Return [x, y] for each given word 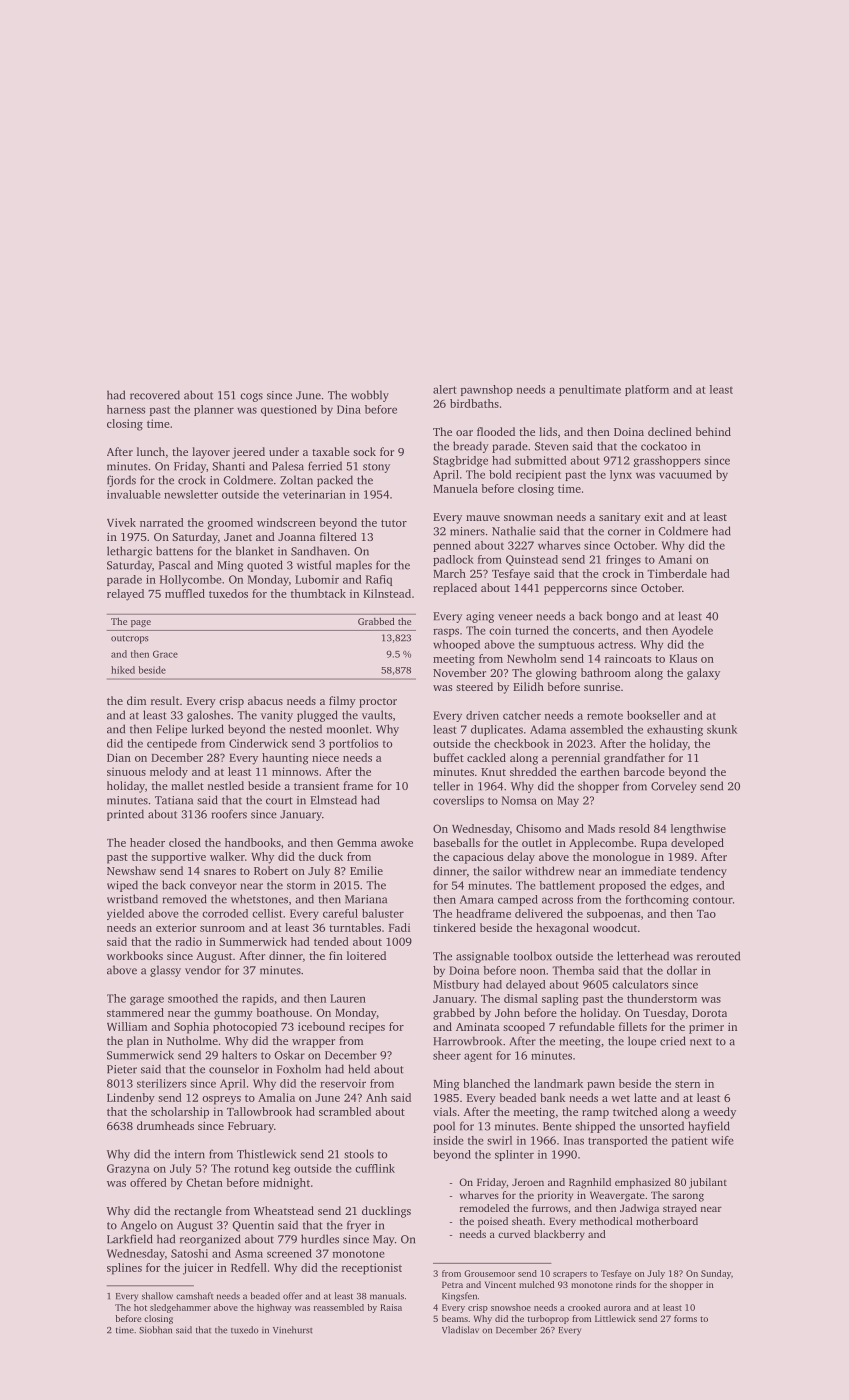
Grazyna [128, 1169]
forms [685, 1318]
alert [445, 389]
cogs [251, 397]
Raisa [391, 1307]
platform [647, 390]
